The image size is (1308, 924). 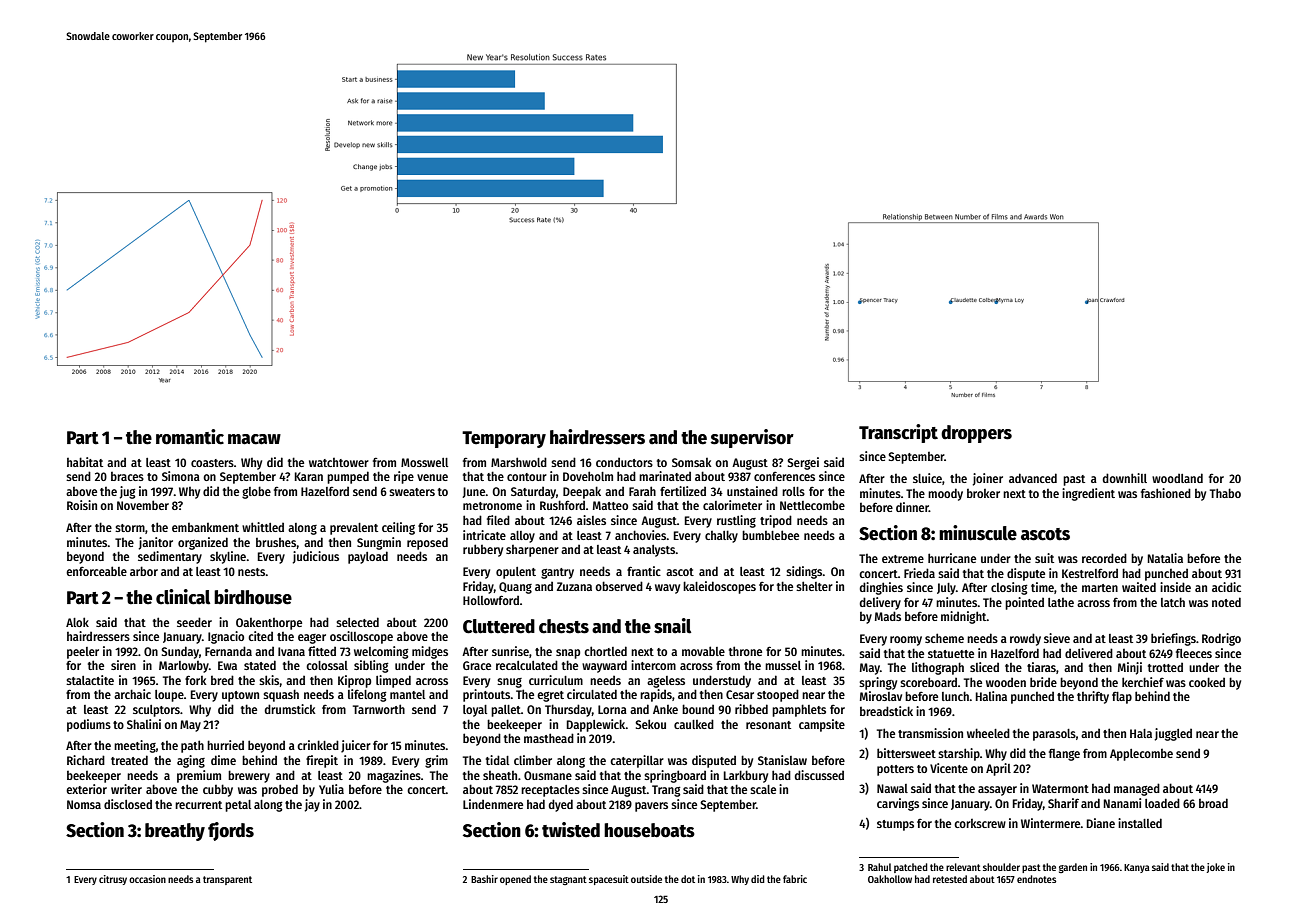 I want to click on droppers, so click(x=976, y=434).
